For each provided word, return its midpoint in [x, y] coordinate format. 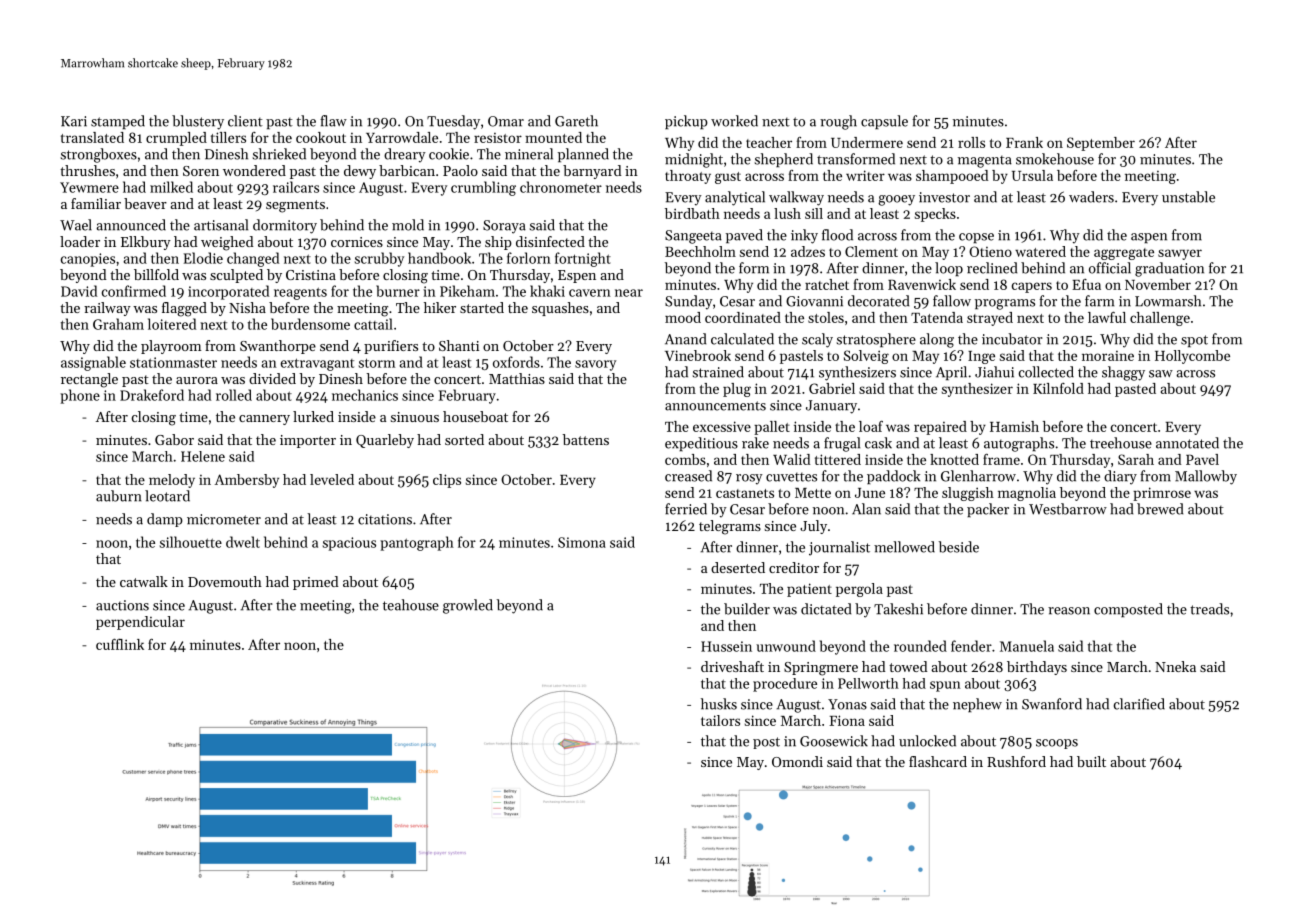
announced [131, 225]
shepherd [784, 160]
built [1091, 761]
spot [1194, 341]
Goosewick [834, 741]
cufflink [120, 644]
